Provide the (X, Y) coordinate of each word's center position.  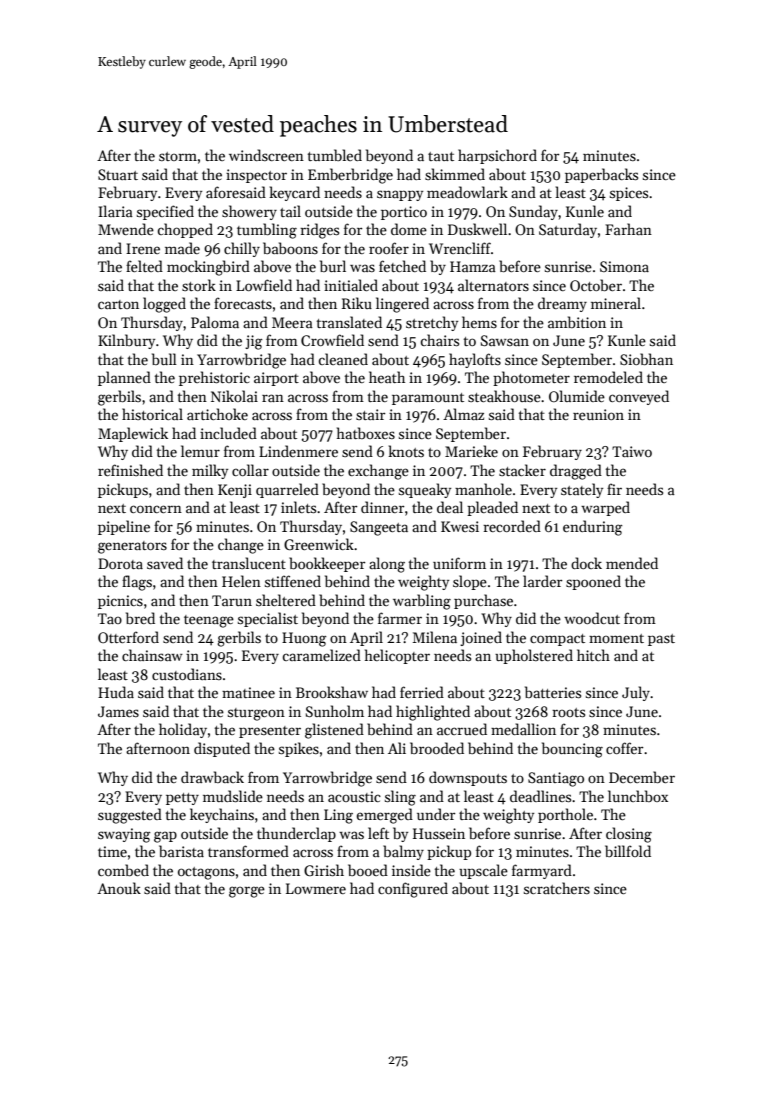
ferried (422, 692)
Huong (304, 639)
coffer (625, 748)
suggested (130, 816)
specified (165, 212)
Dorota (120, 563)
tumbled (335, 155)
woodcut (592, 618)
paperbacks (601, 175)
